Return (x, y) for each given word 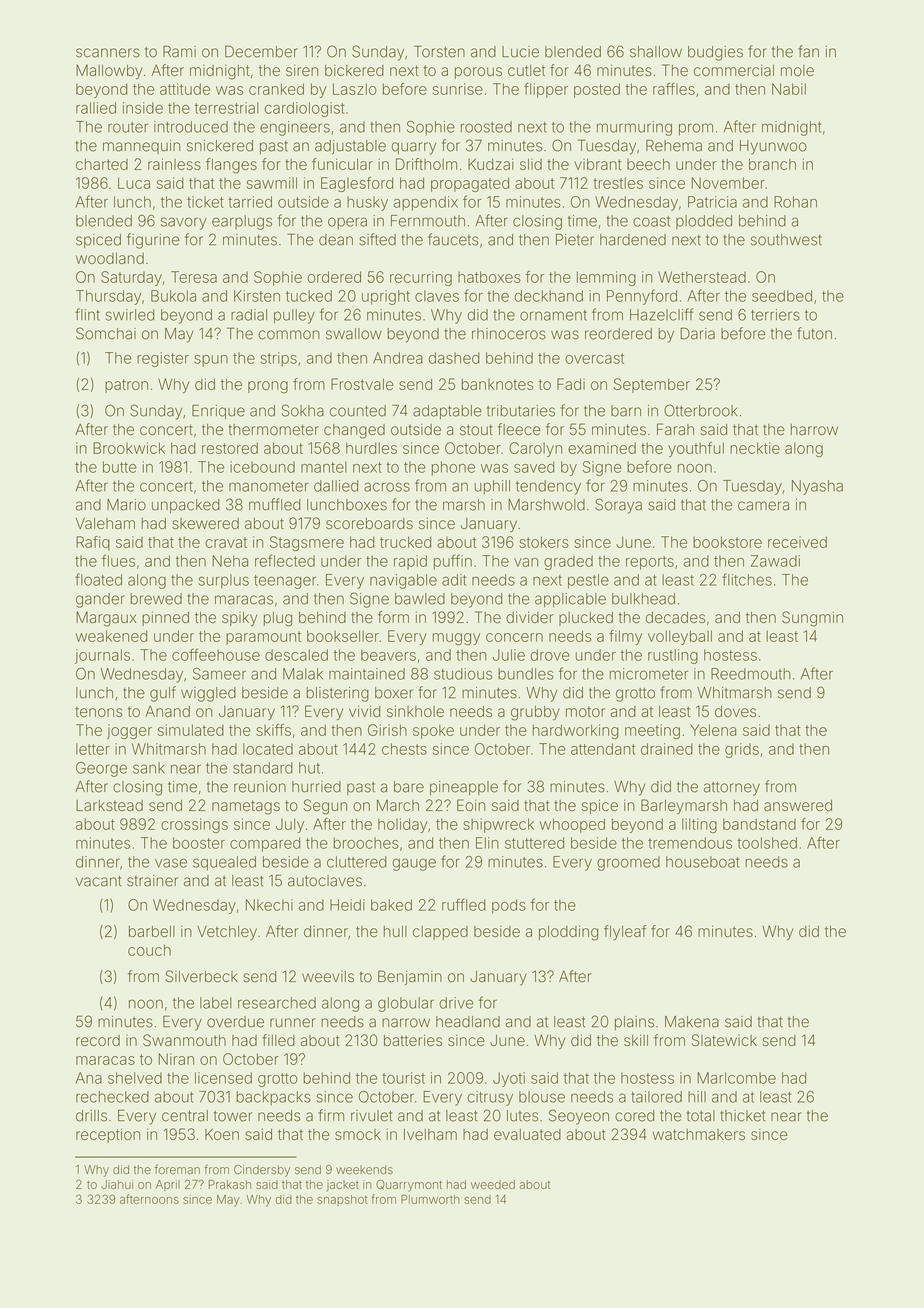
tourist (403, 1078)
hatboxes (489, 277)
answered (798, 805)
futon (814, 333)
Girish (387, 730)
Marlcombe (736, 1078)
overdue (235, 1022)
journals (102, 656)
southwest (786, 240)
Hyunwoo (773, 147)
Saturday (131, 278)
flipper (546, 90)
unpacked (186, 506)
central (185, 1116)
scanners (108, 53)
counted (358, 411)
